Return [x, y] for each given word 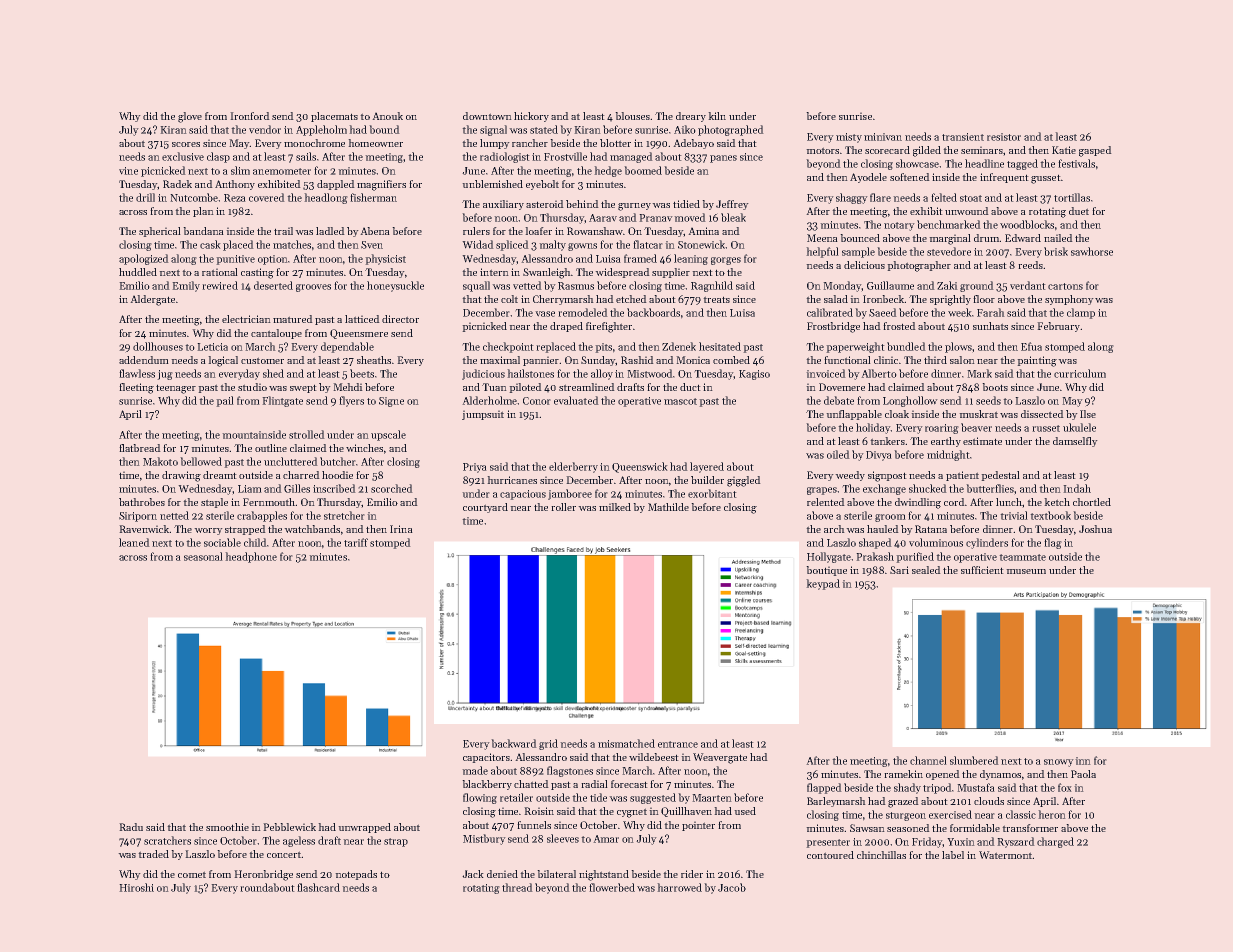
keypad [823, 584]
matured [292, 319]
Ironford [250, 116]
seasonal [203, 556]
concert [284, 855]
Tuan [494, 387]
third [935, 360]
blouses [633, 116]
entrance [678, 744]
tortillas [1072, 197]
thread [517, 887]
